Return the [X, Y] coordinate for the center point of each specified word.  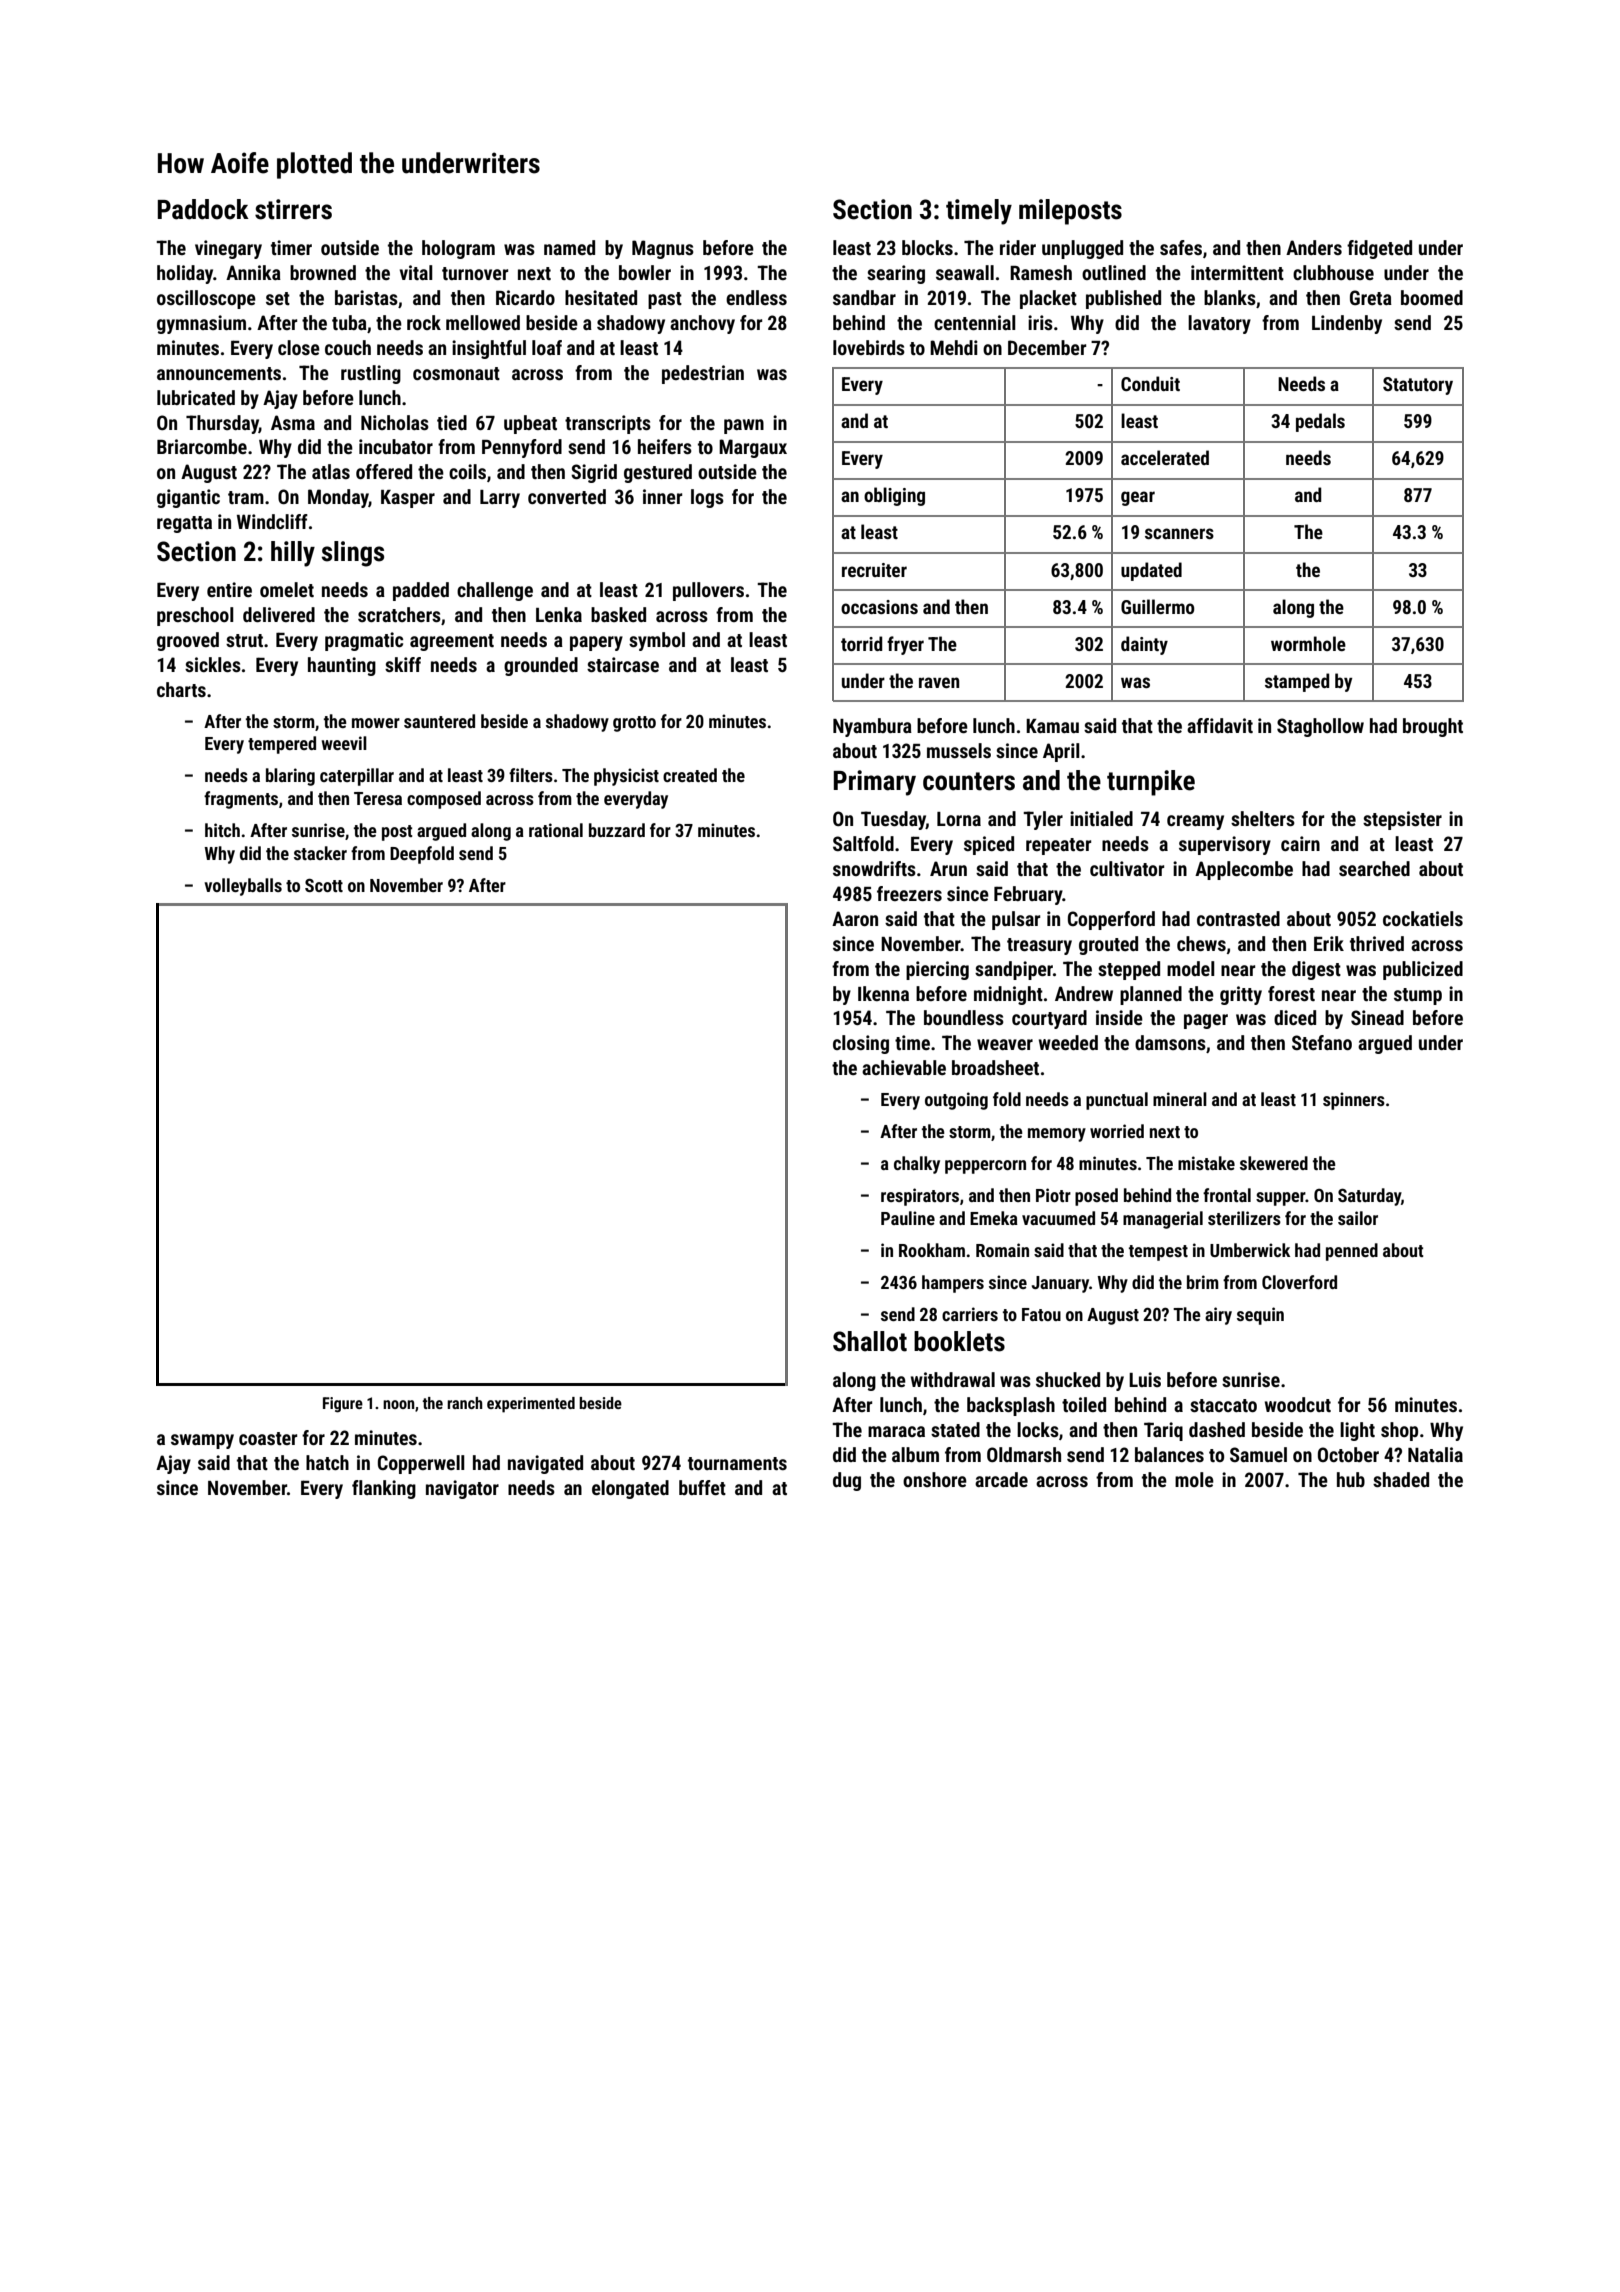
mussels [959, 750]
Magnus [663, 249]
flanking [384, 1489]
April [1061, 752]
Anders [1314, 247]
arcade [1001, 1479]
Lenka [559, 614]
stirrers [293, 209]
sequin [1260, 1316]
